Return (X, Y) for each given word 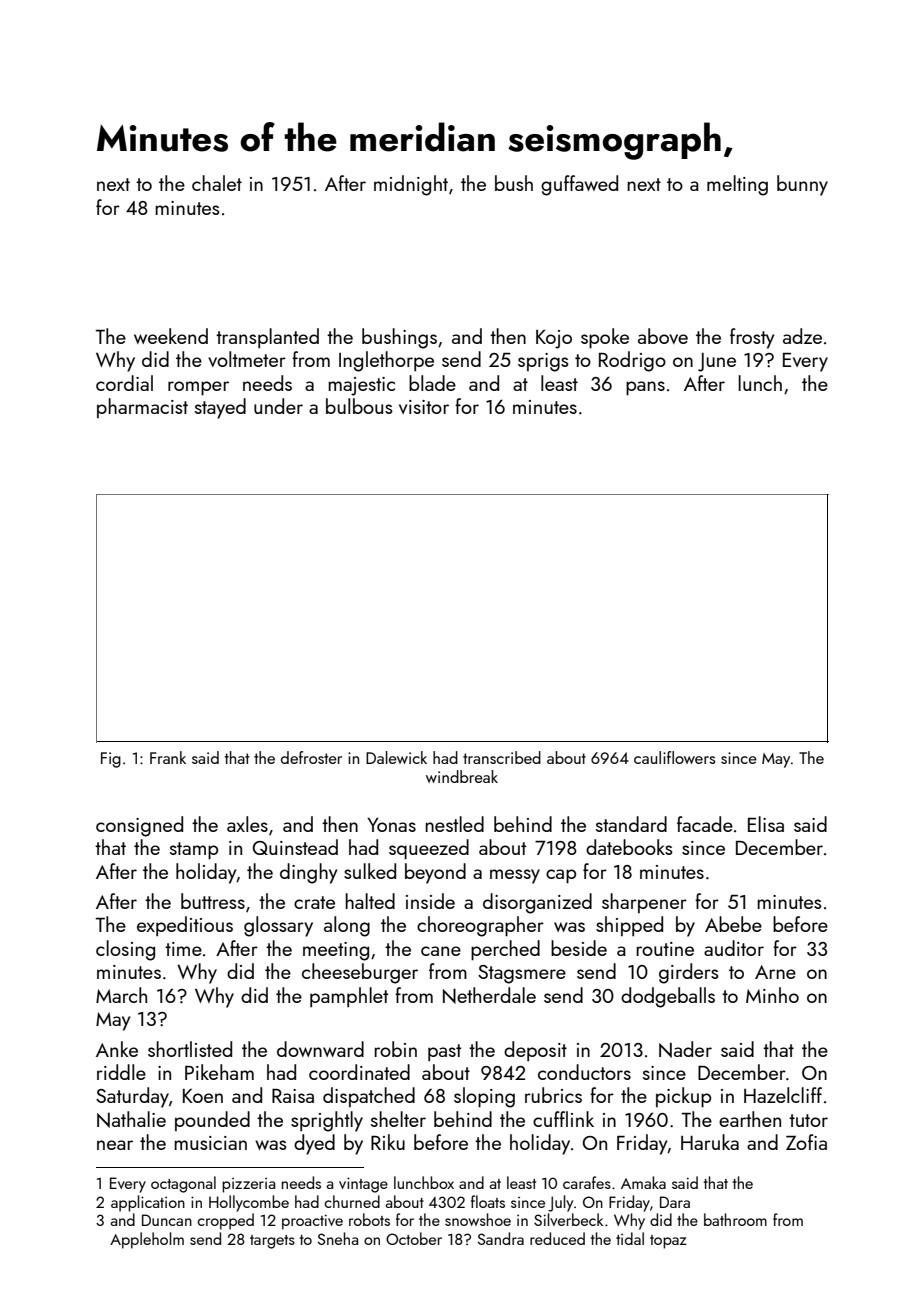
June (717, 362)
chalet (217, 183)
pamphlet (349, 997)
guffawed (579, 185)
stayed (220, 408)
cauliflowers (674, 757)
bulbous (359, 406)
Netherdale (489, 995)
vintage (363, 1185)
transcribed (502, 757)
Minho (772, 995)
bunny (802, 185)
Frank (168, 757)
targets (272, 1242)
